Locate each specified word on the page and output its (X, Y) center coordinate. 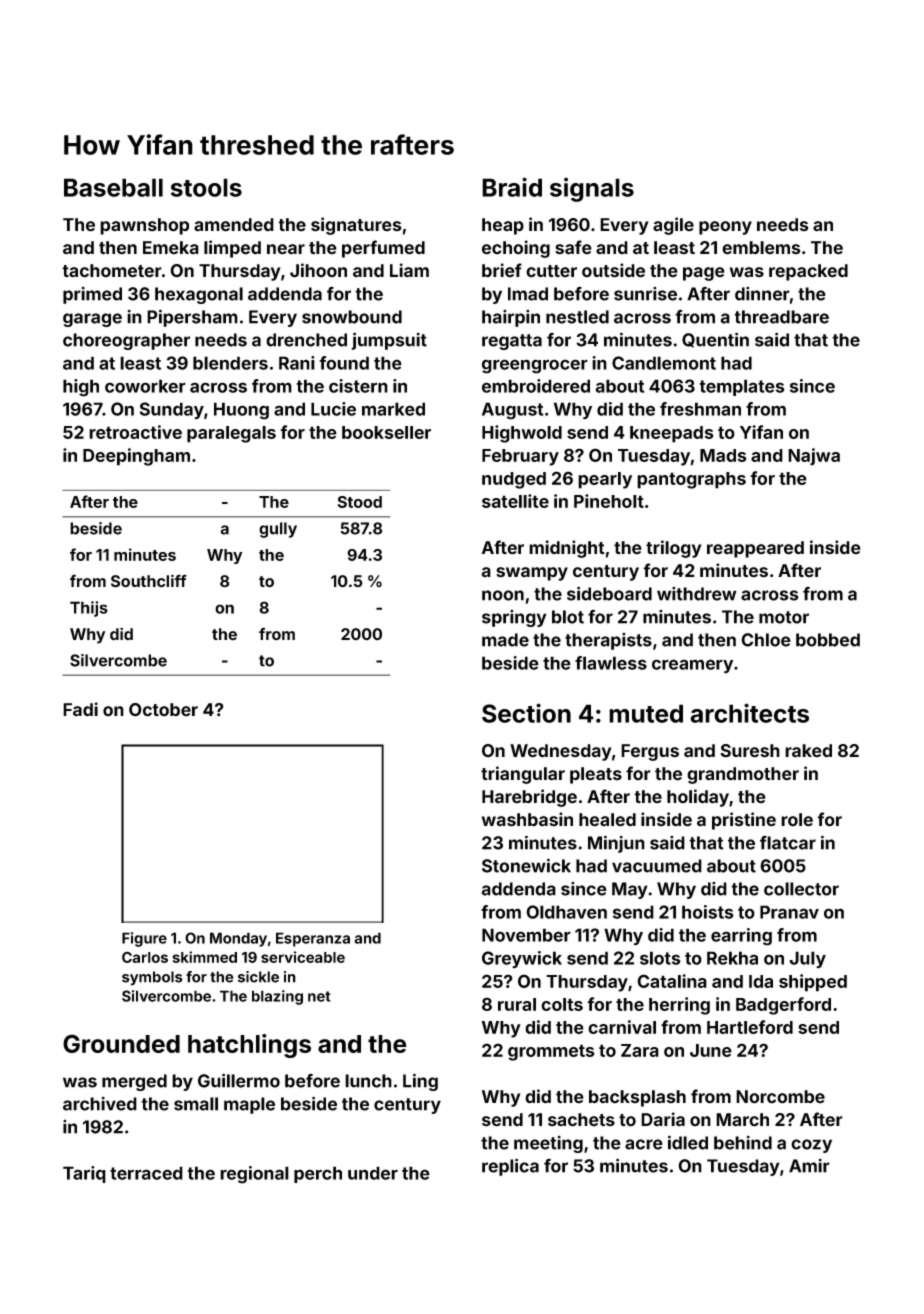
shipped (813, 983)
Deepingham (136, 457)
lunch (368, 1081)
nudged (514, 480)
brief (502, 270)
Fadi (80, 709)
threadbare (781, 317)
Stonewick (526, 865)
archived (100, 1104)
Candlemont (664, 363)
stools (206, 187)
